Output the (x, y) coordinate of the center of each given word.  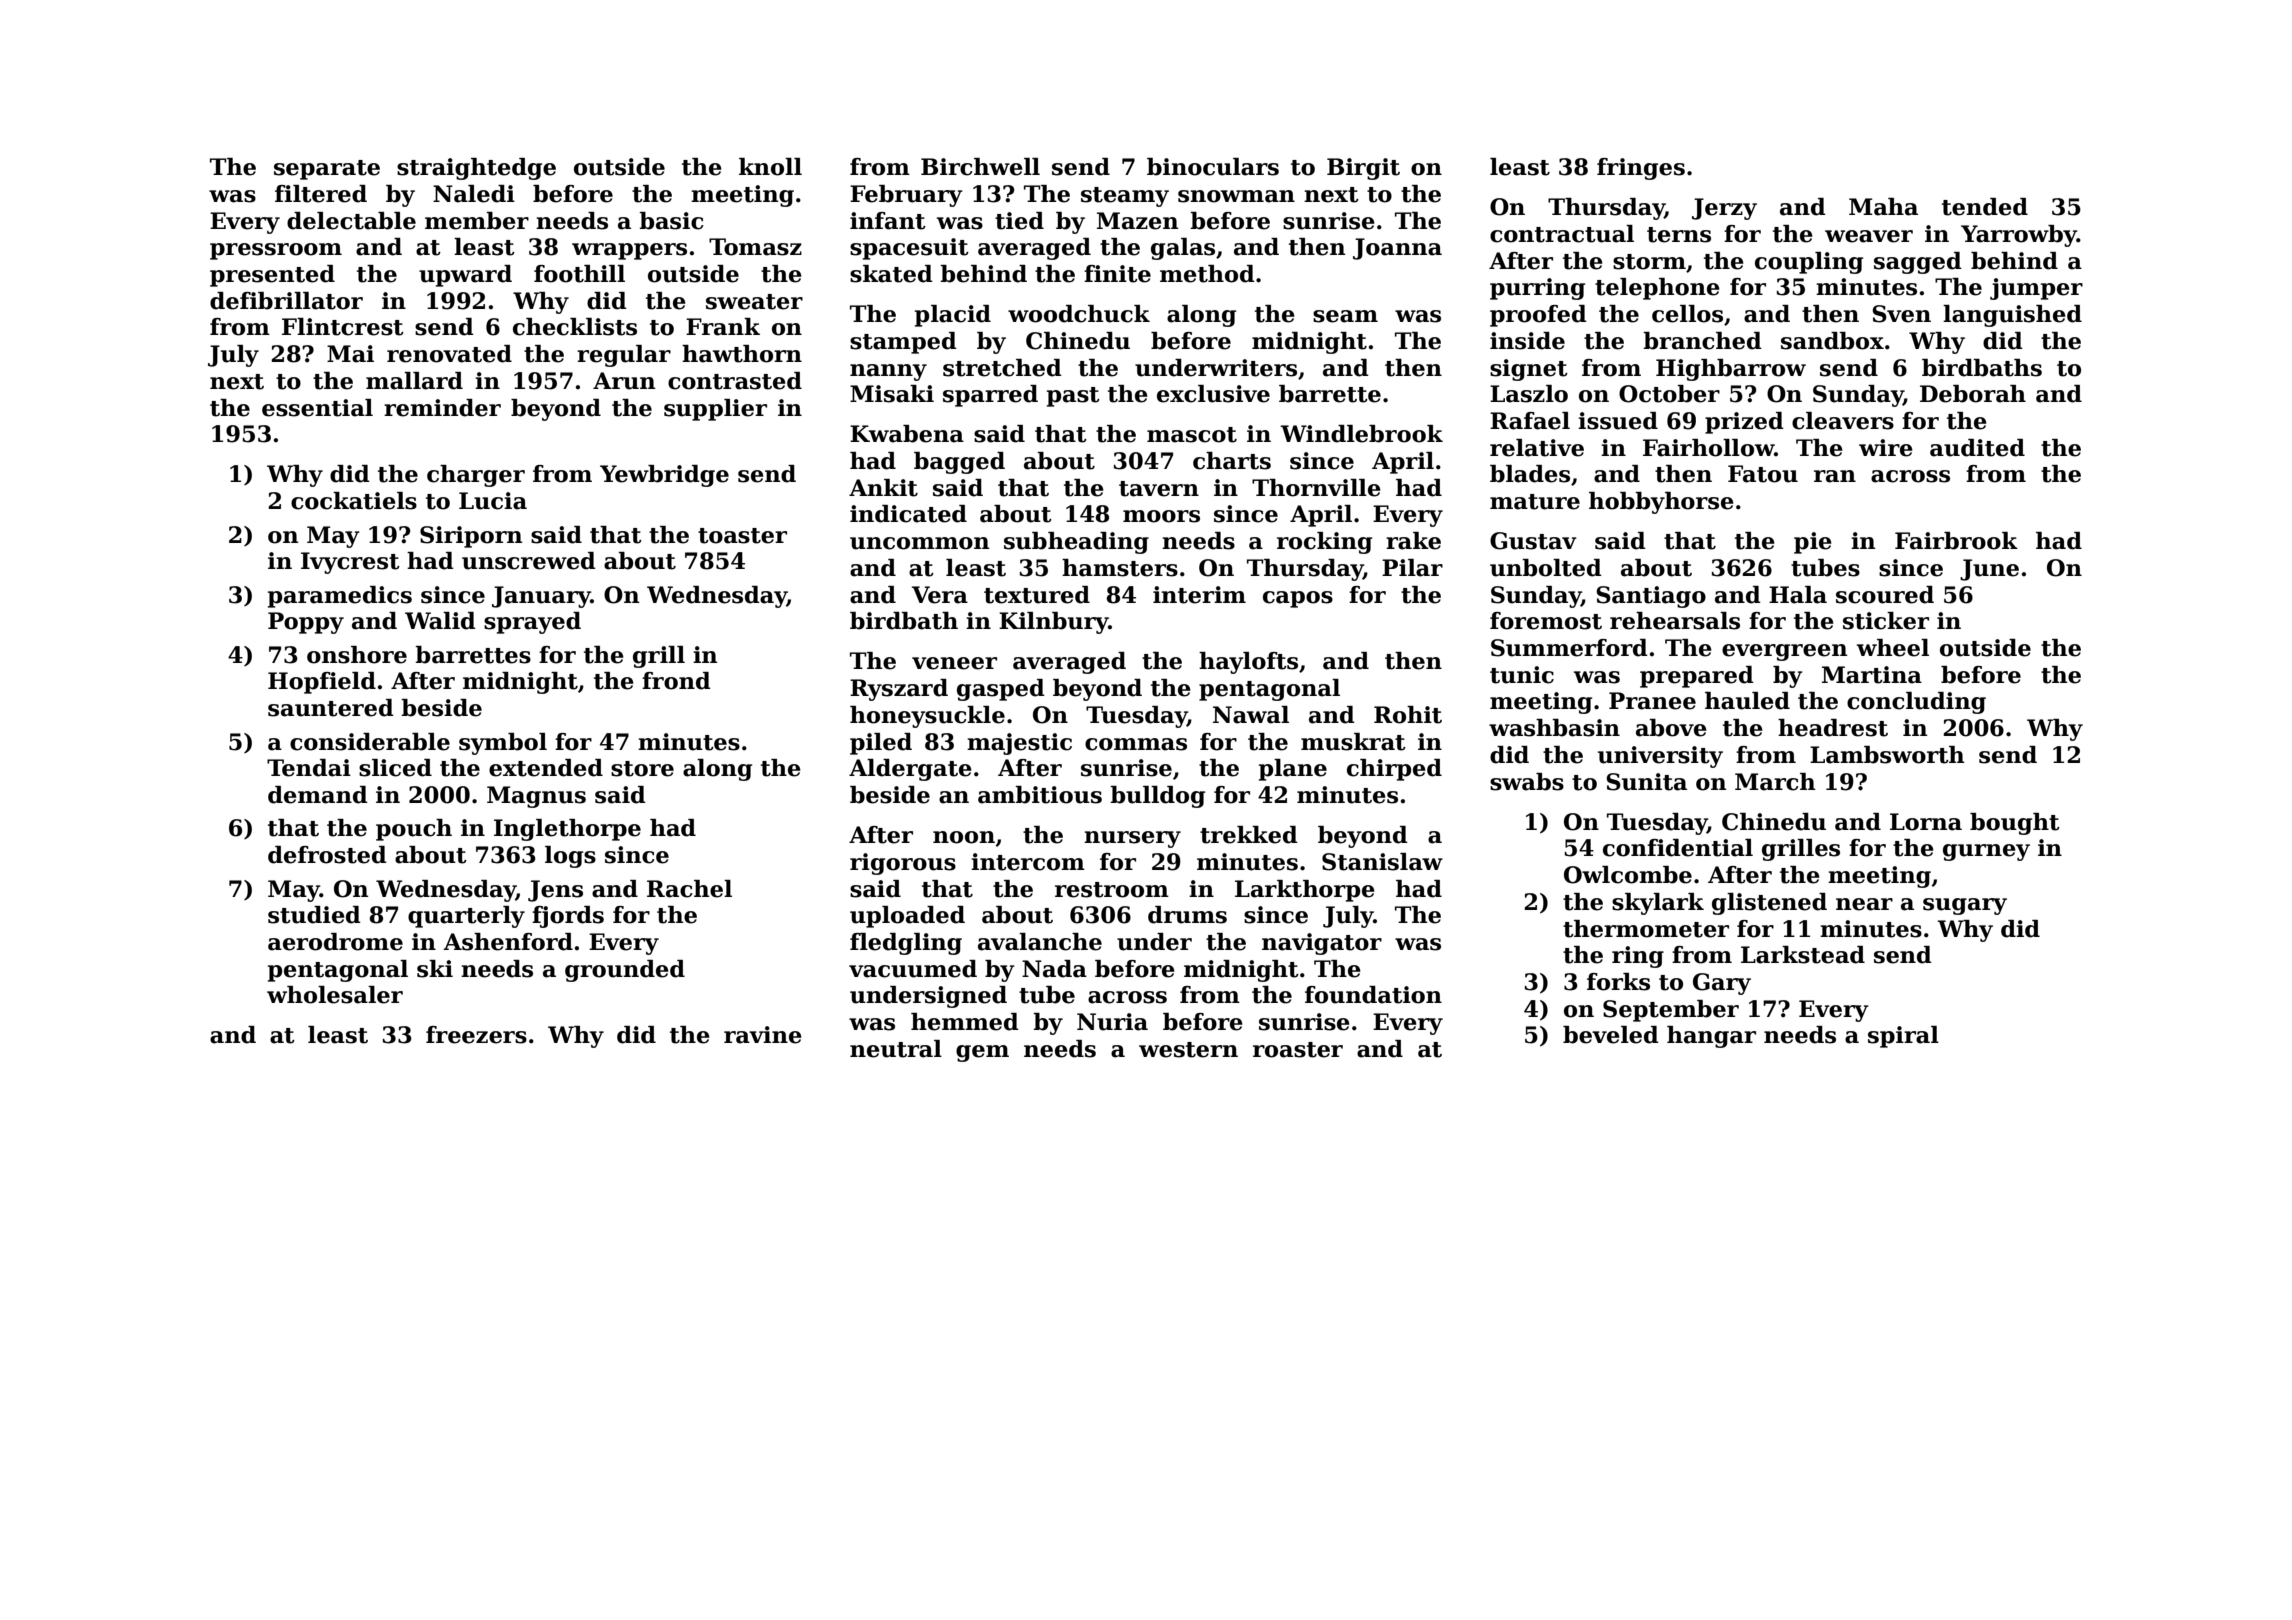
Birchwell (980, 167)
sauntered (331, 708)
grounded (625, 971)
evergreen (1784, 652)
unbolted (1546, 568)
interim (1199, 595)
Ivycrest (350, 563)
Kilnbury (1054, 623)
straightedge (476, 169)
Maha (1883, 207)
